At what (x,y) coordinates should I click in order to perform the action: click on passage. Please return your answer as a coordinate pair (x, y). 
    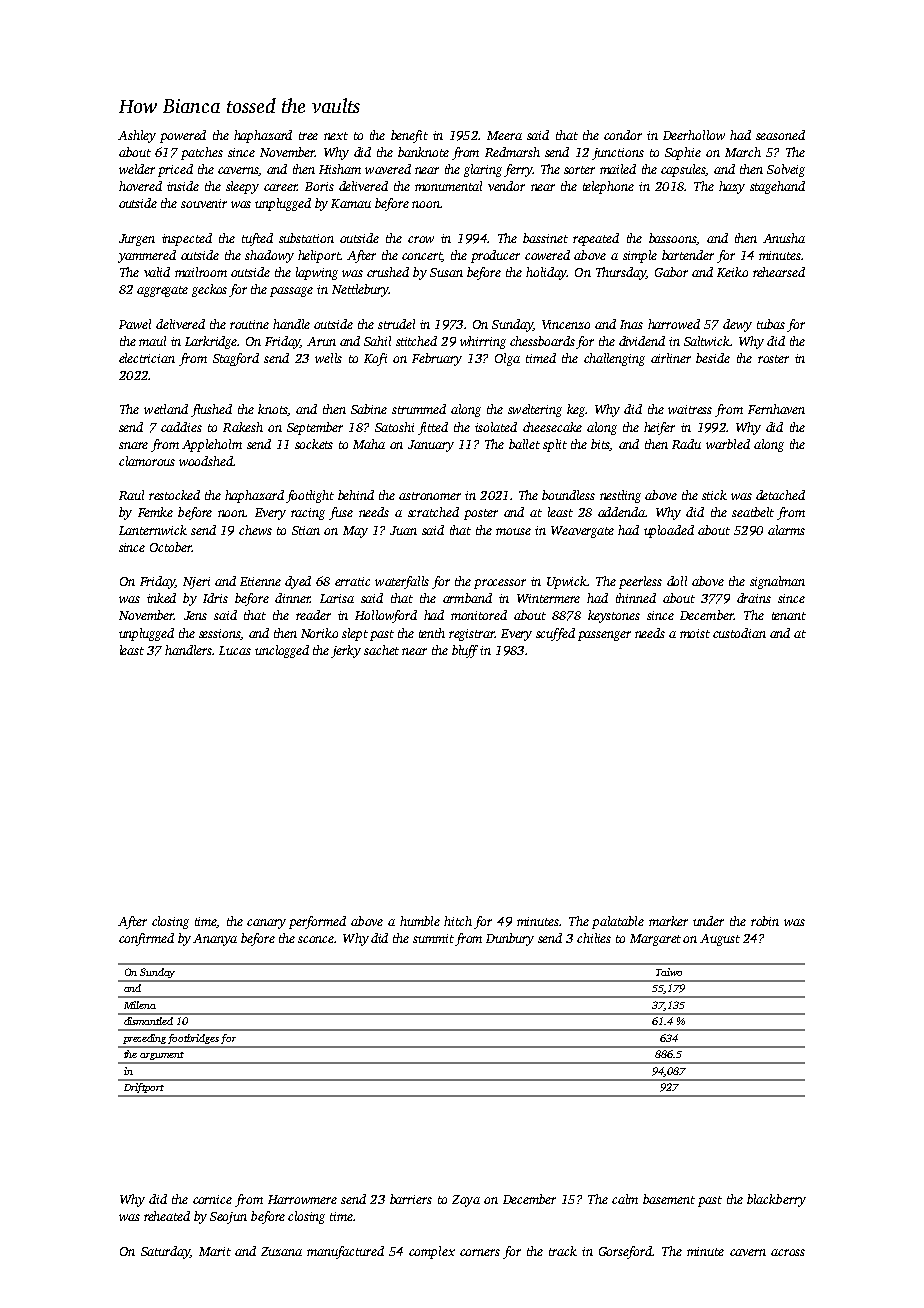
    Looking at the image, I should click on (291, 292).
